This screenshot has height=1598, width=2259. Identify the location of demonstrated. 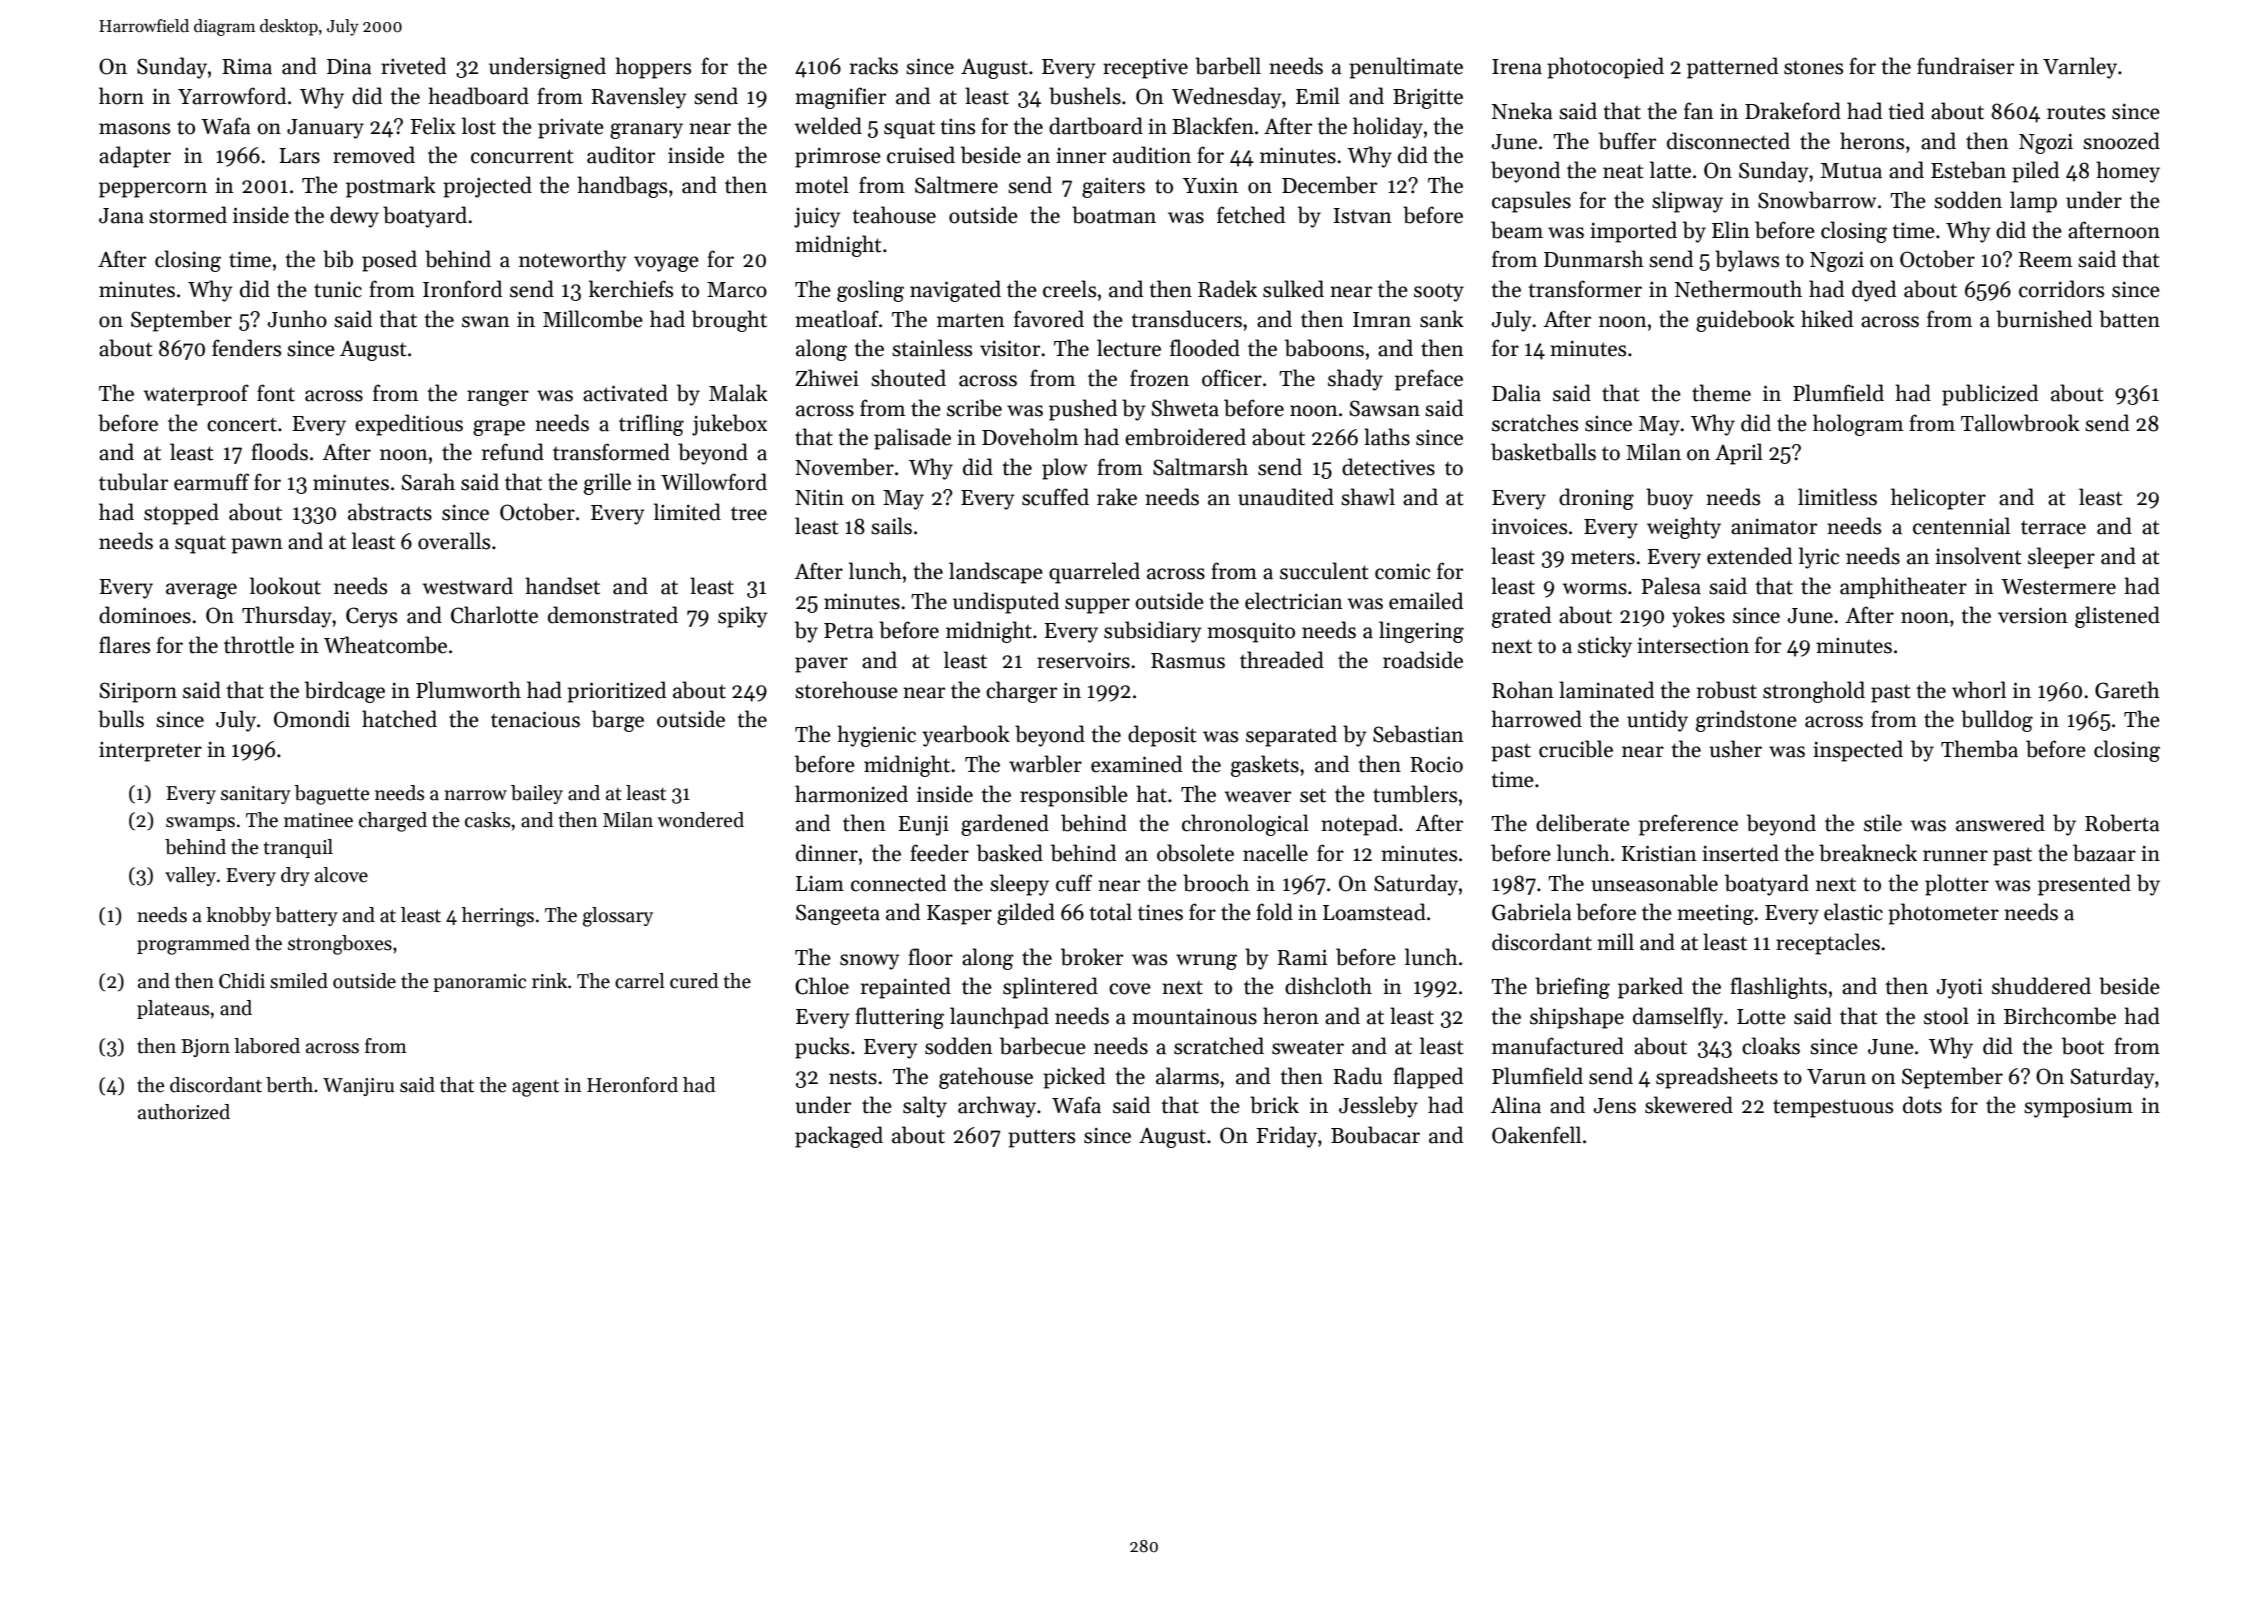
(613, 615).
